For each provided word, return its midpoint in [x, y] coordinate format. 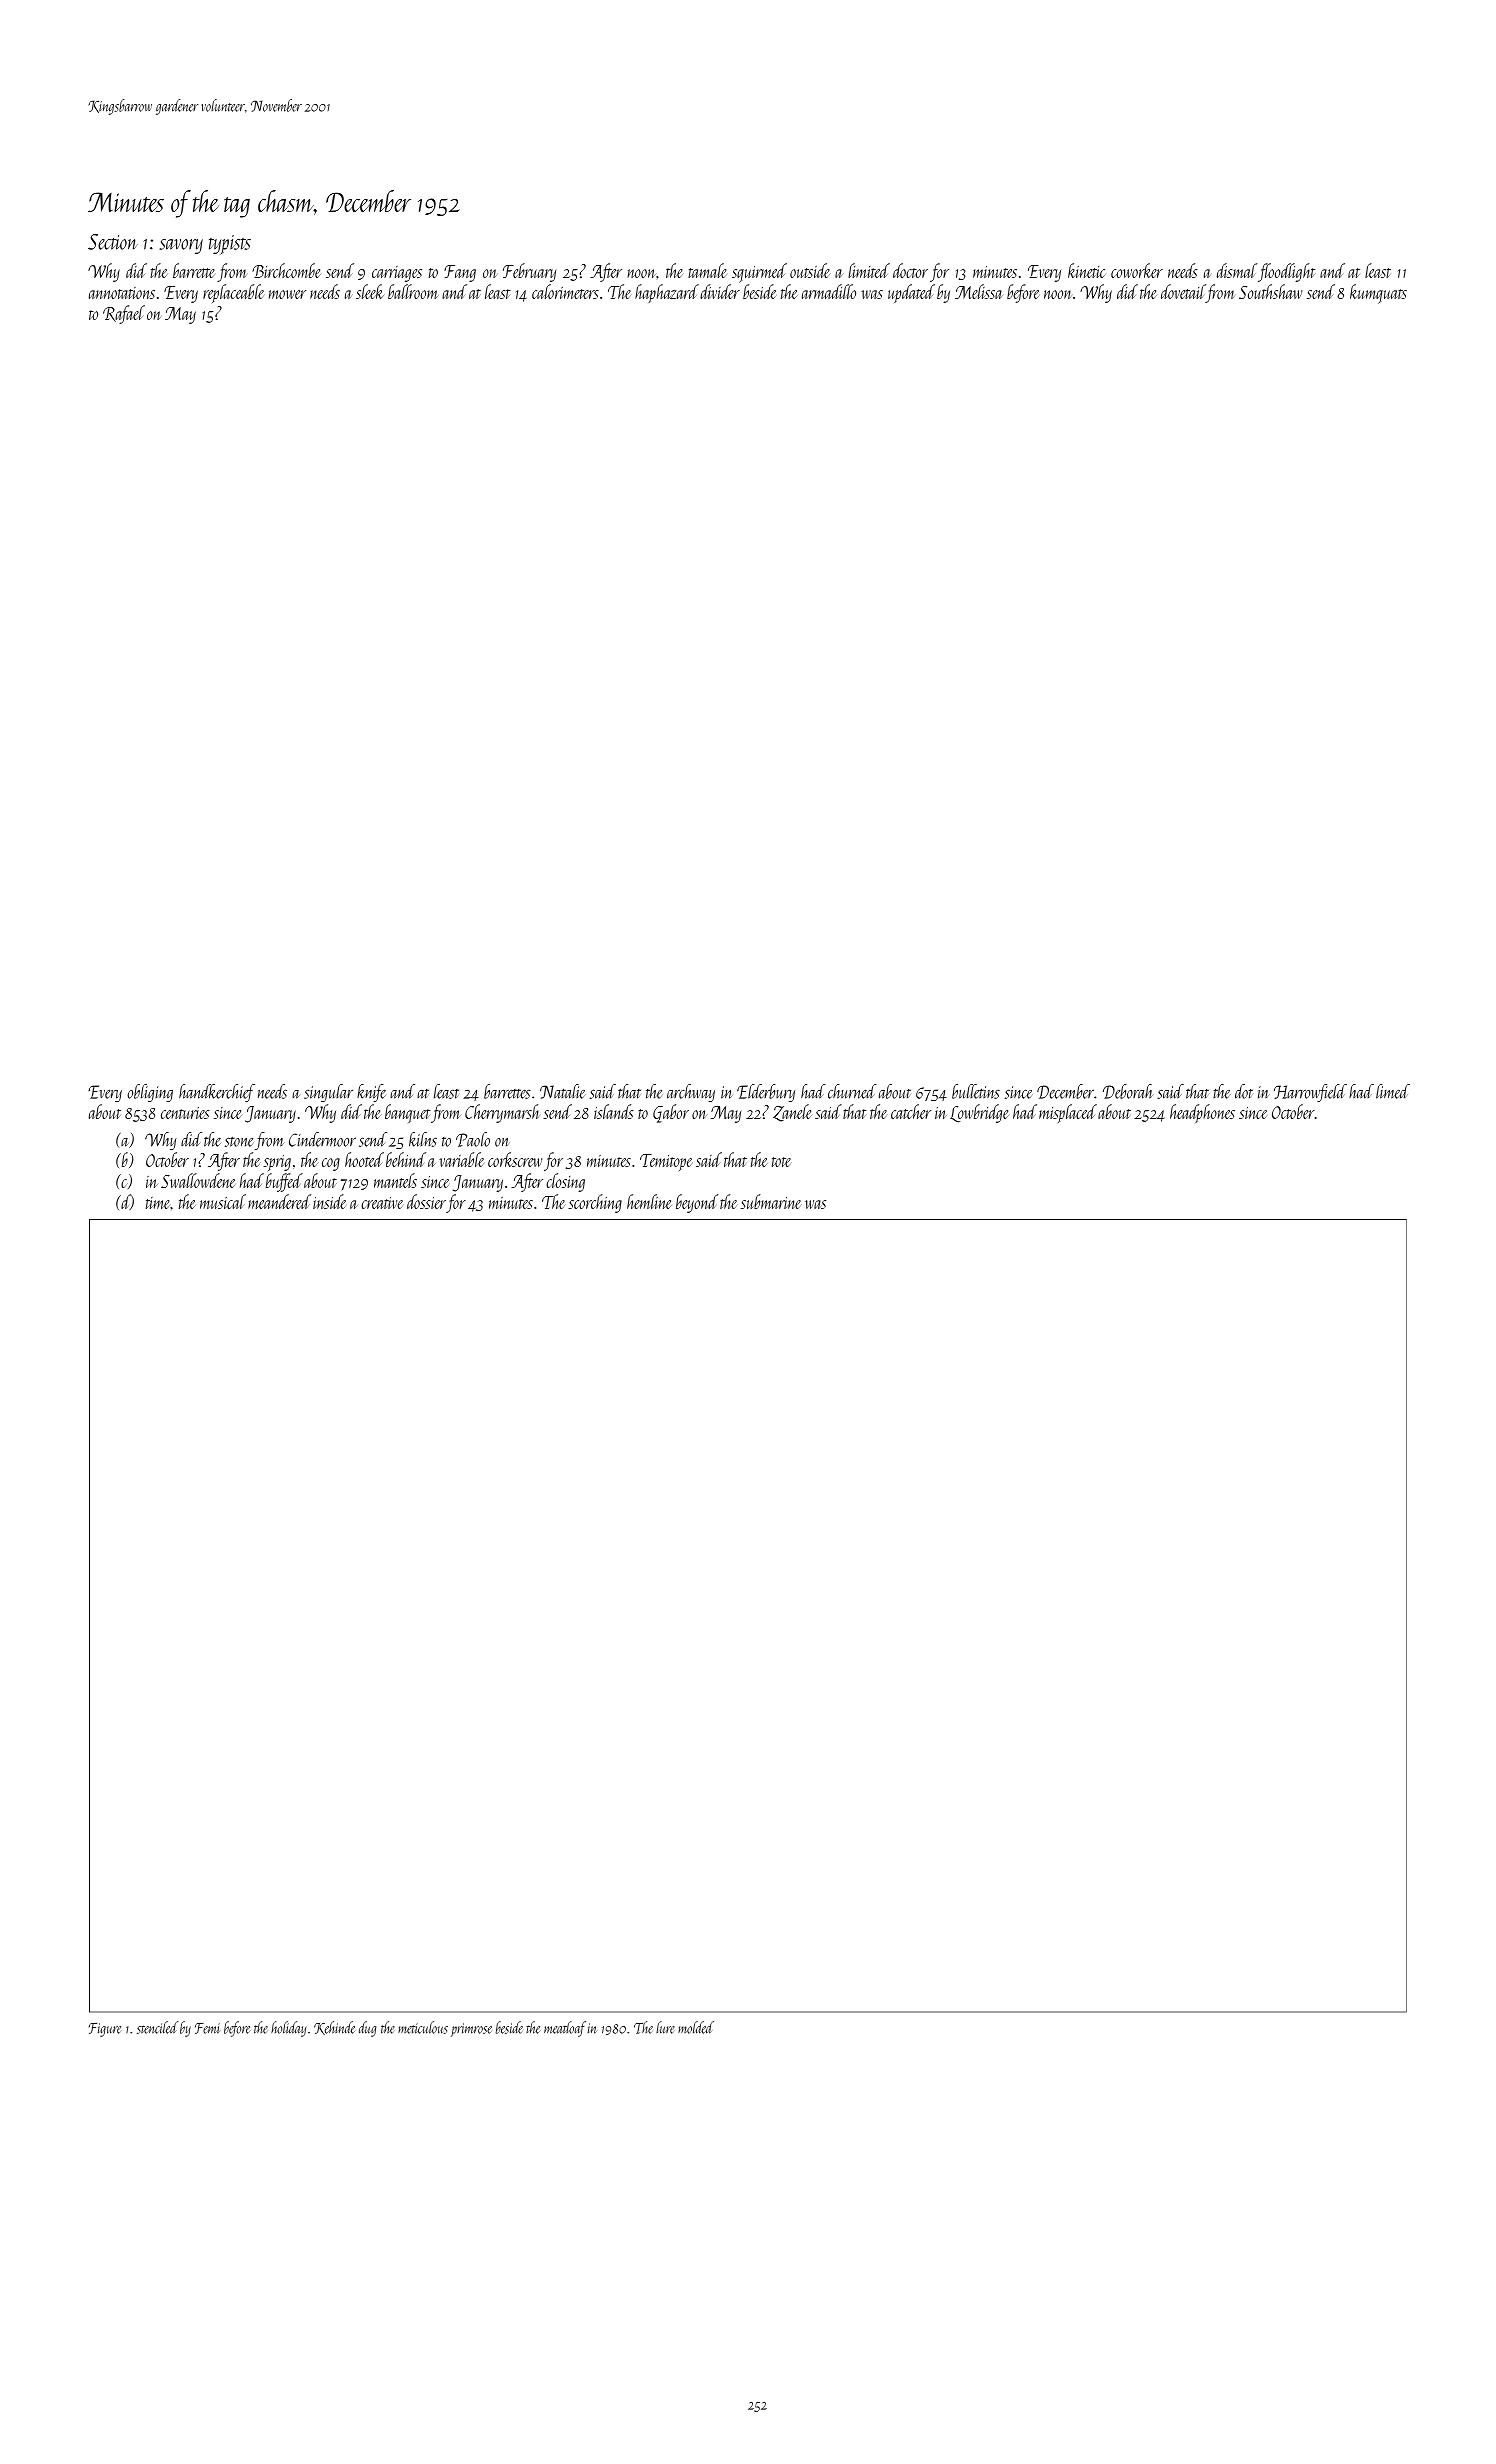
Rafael [124, 314]
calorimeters [565, 291]
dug [367, 2029]
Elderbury [766, 1093]
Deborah [1128, 1091]
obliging [150, 1093]
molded [696, 2027]
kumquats [1378, 294]
